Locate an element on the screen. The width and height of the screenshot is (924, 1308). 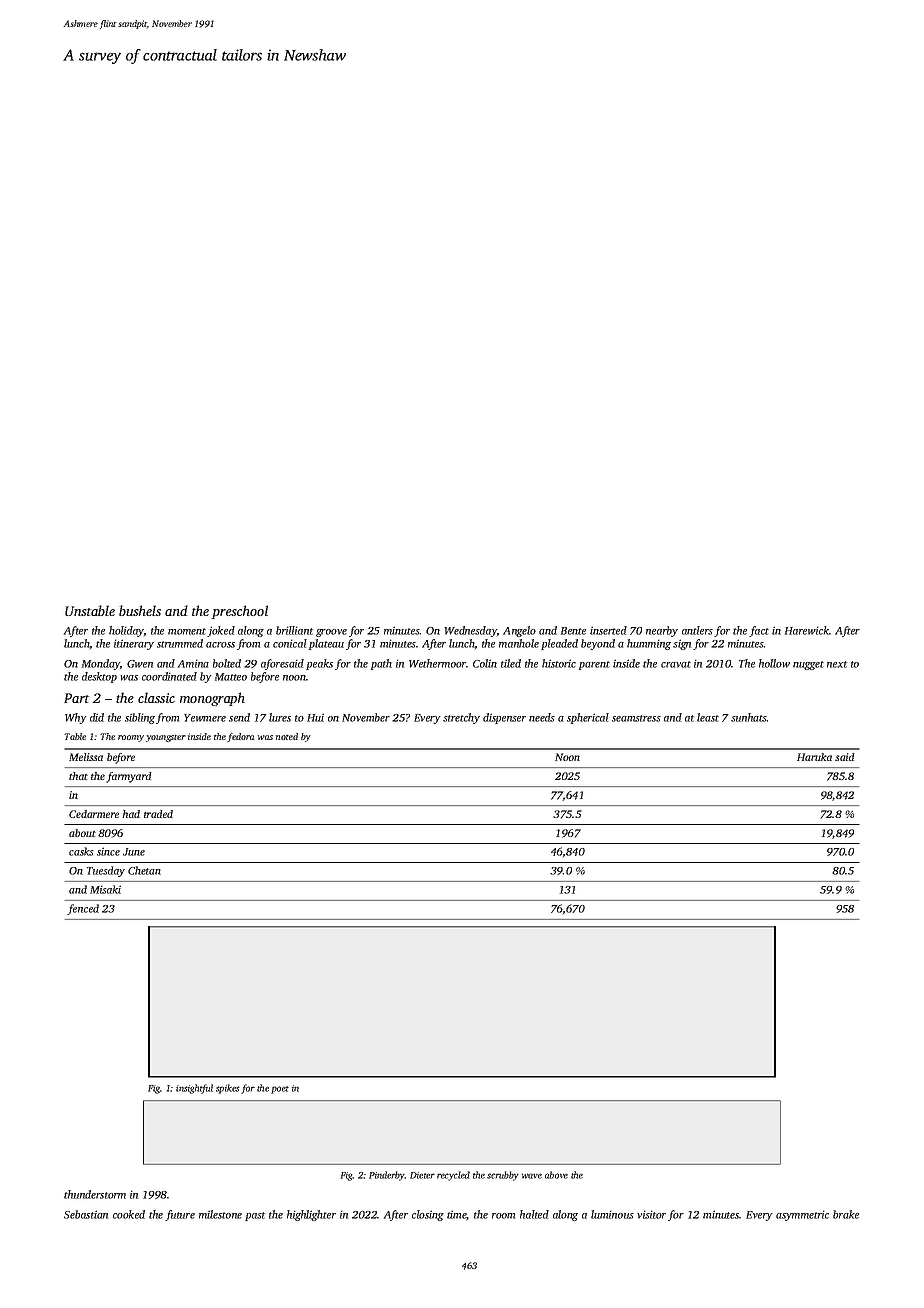
Gwen is located at coordinates (140, 664).
